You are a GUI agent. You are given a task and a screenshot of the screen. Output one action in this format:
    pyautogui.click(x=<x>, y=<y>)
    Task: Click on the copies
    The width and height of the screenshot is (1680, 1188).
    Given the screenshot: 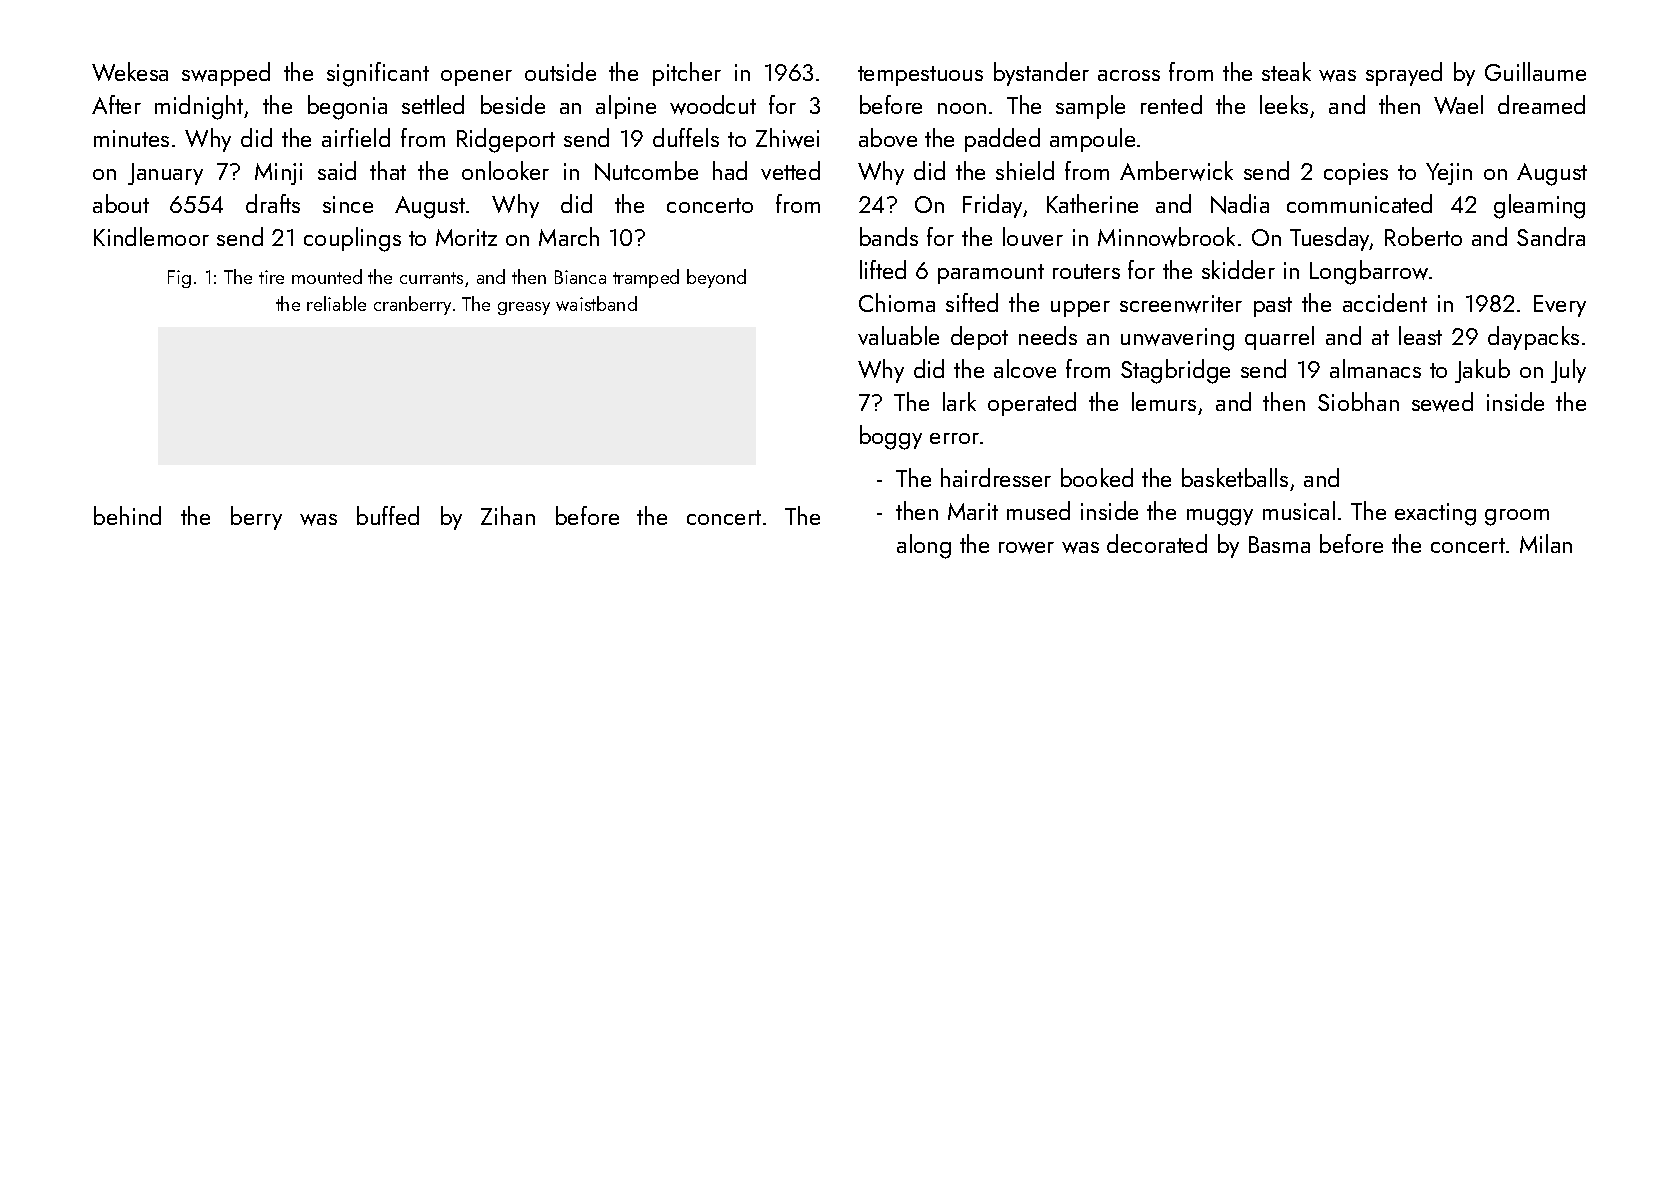 What is the action you would take?
    pyautogui.click(x=1356, y=174)
